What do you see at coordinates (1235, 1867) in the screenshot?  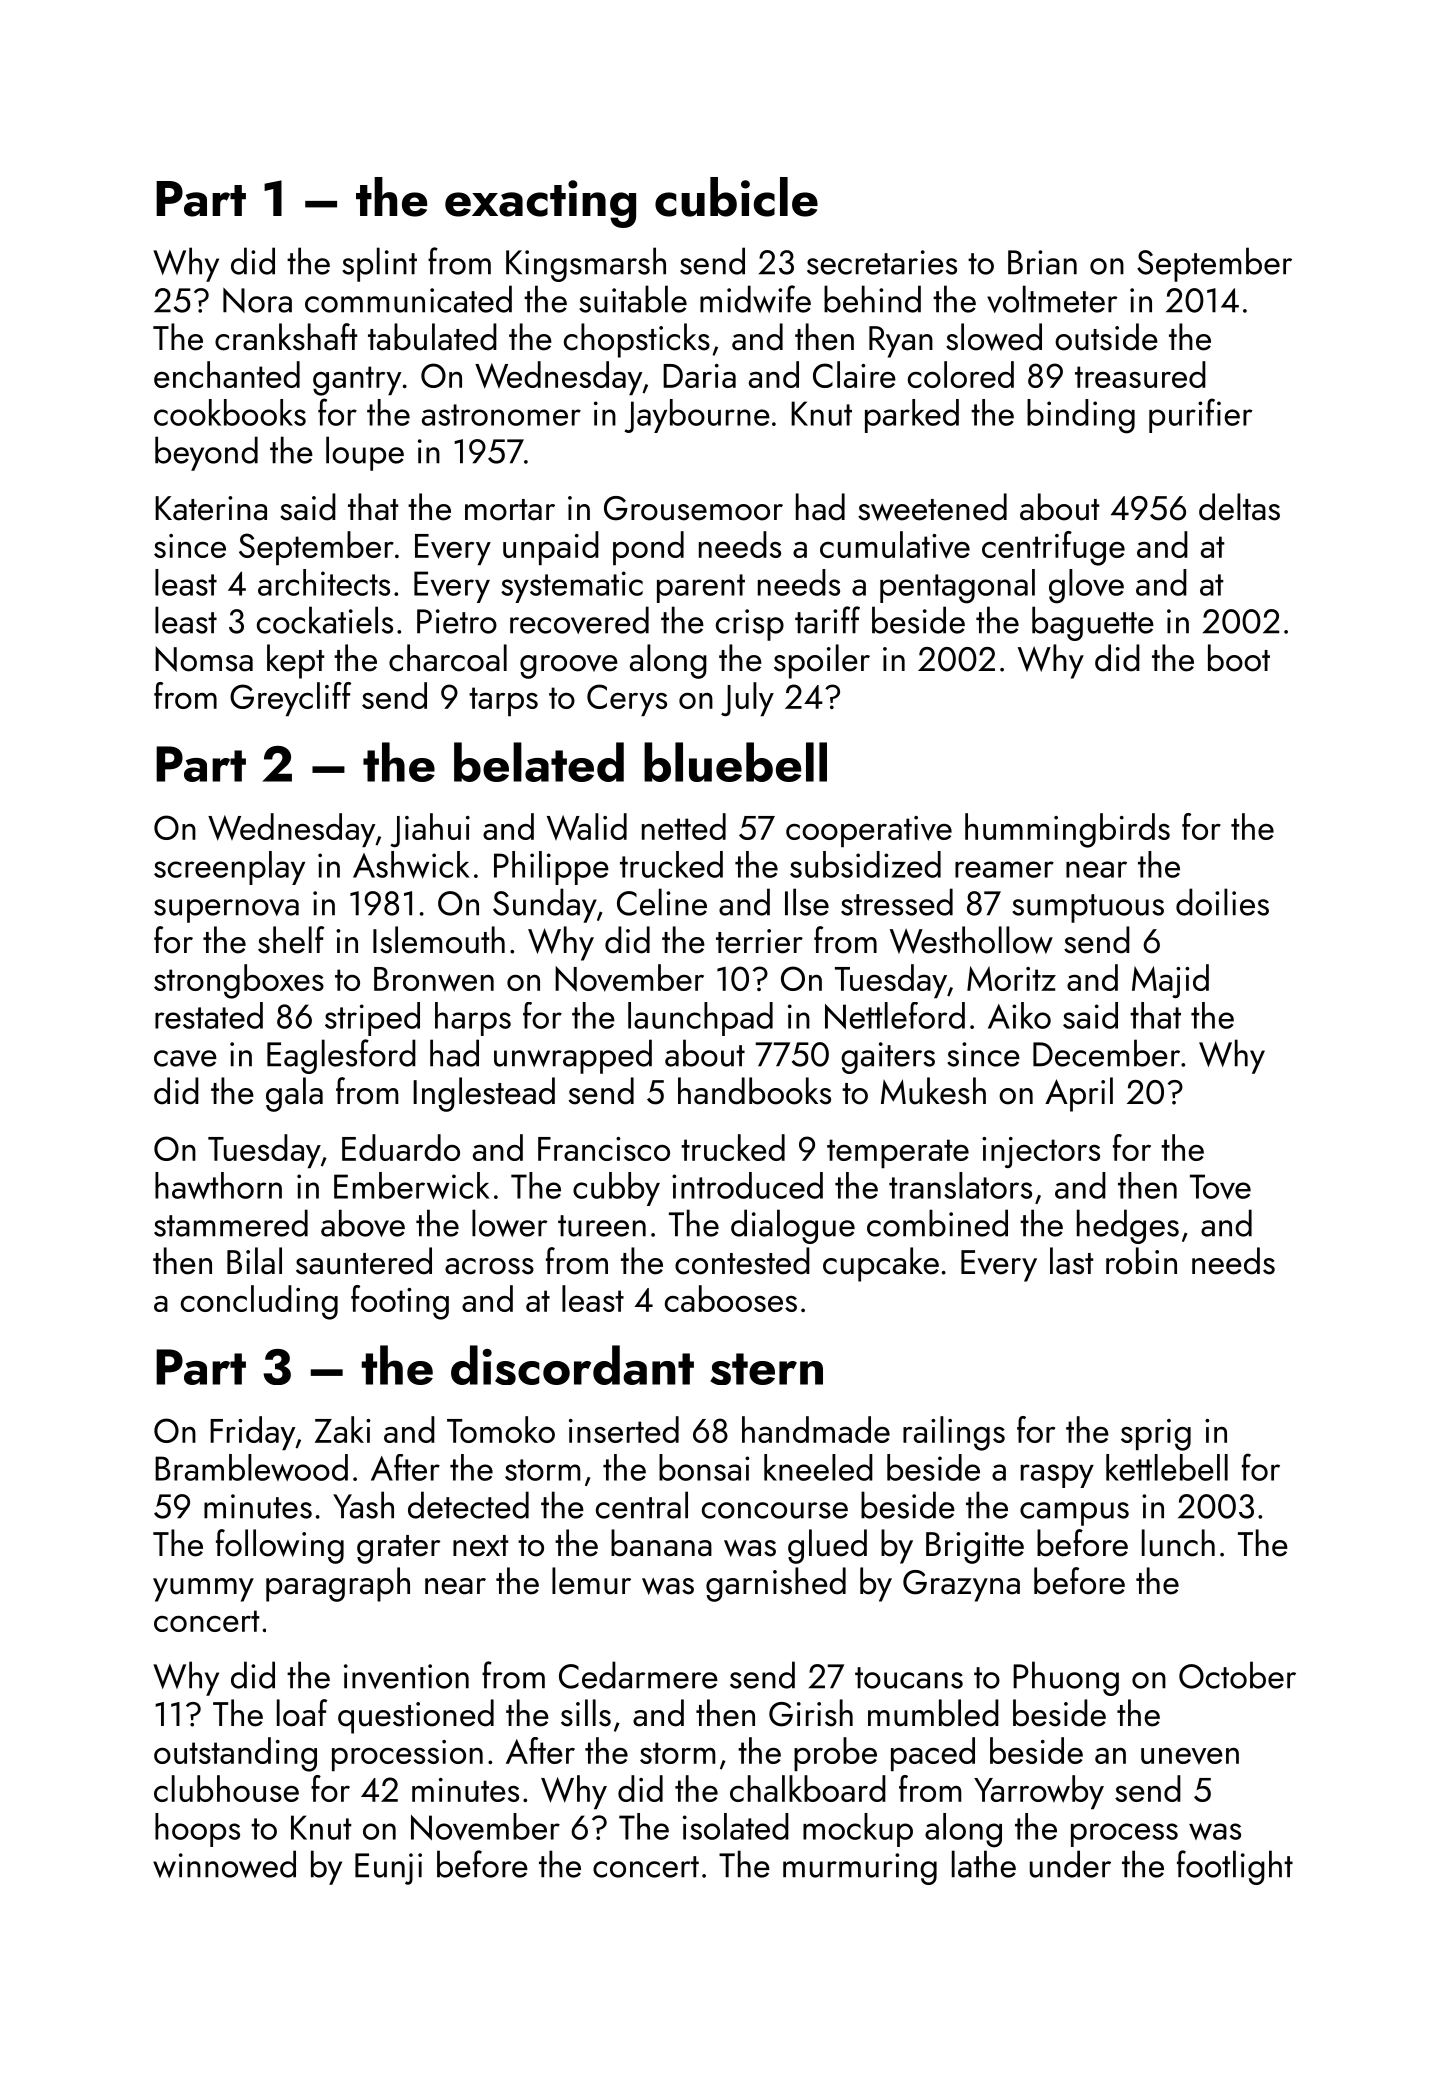 I see `footlight` at bounding box center [1235, 1867].
